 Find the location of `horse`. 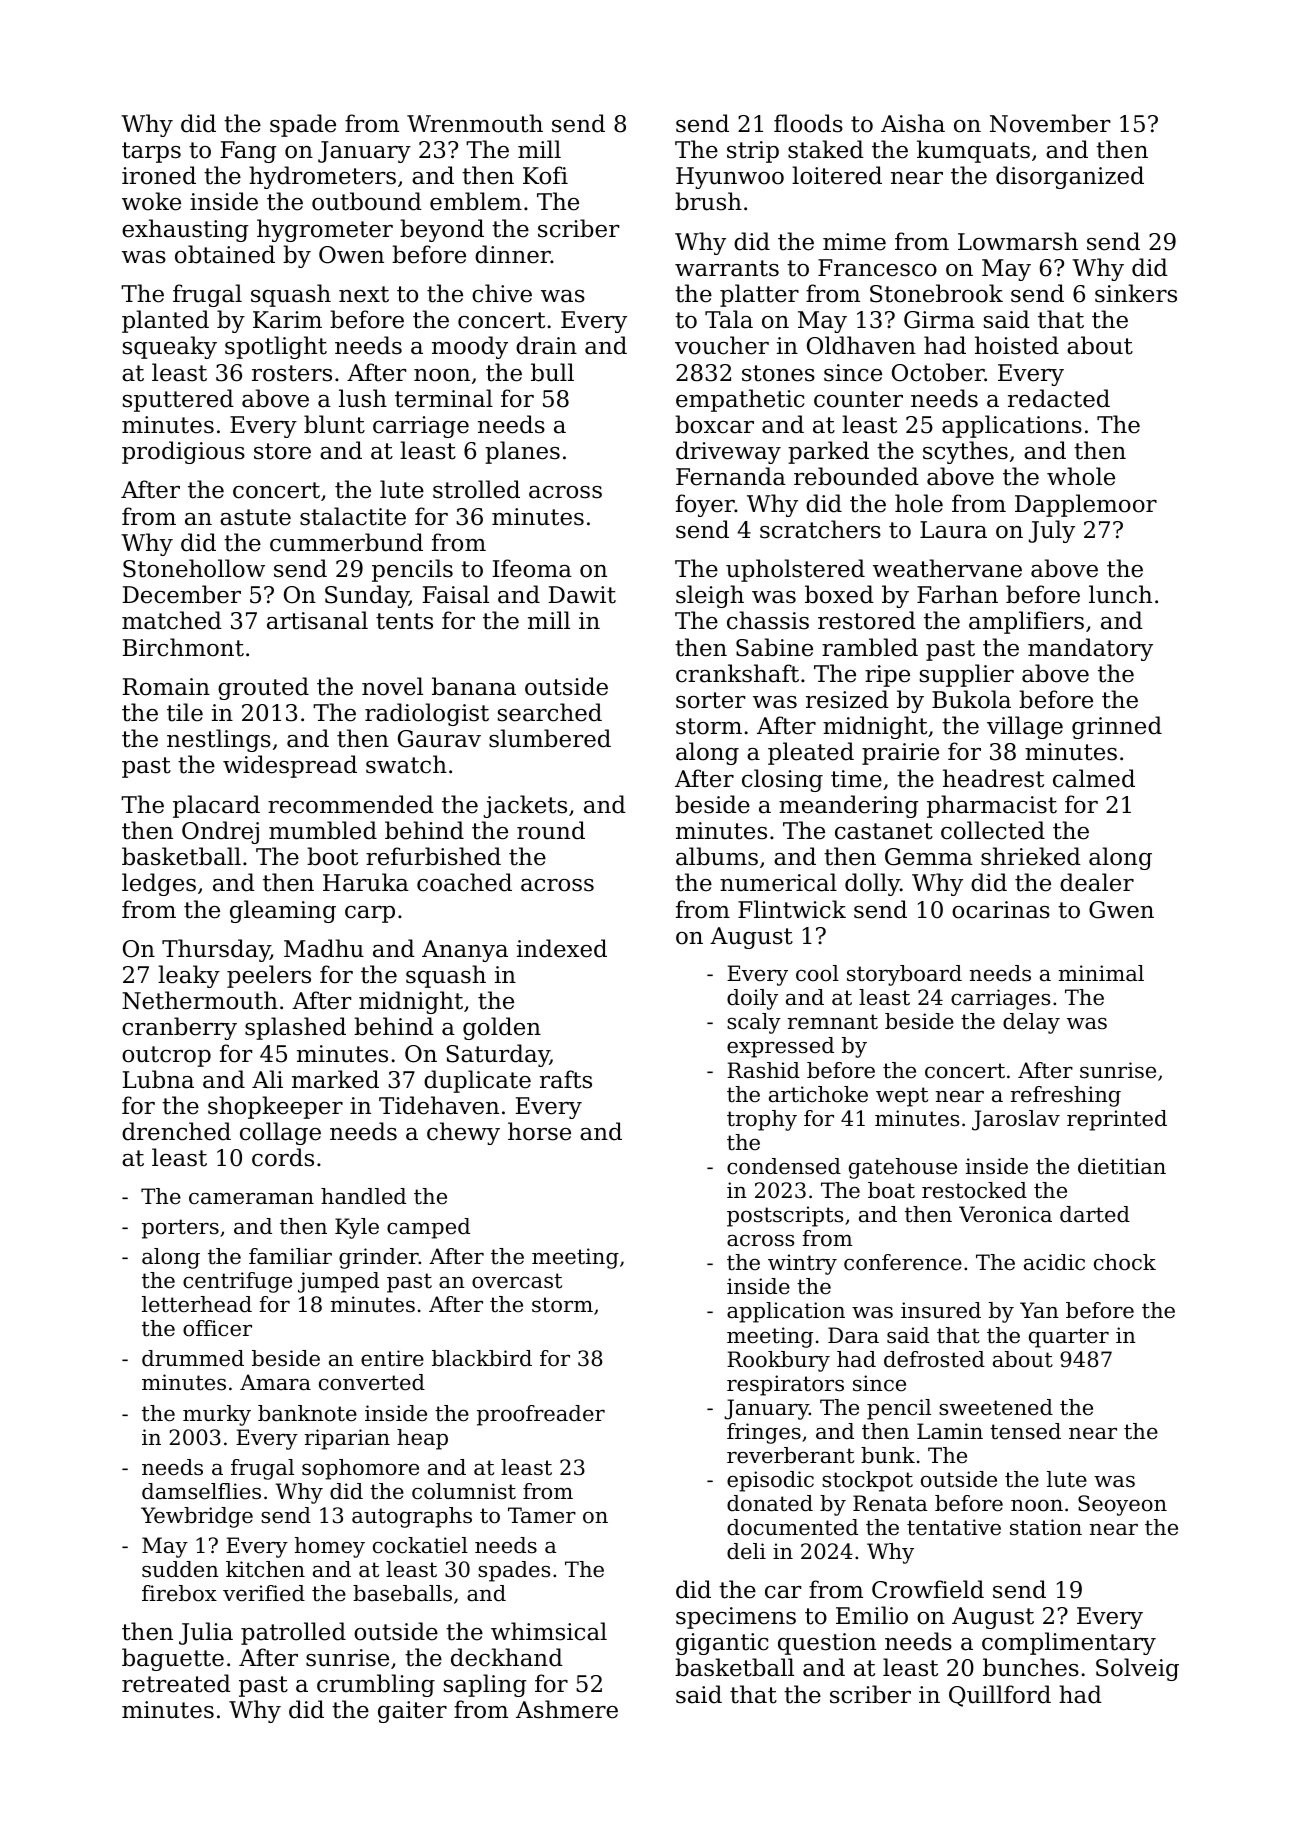

horse is located at coordinates (539, 1131).
